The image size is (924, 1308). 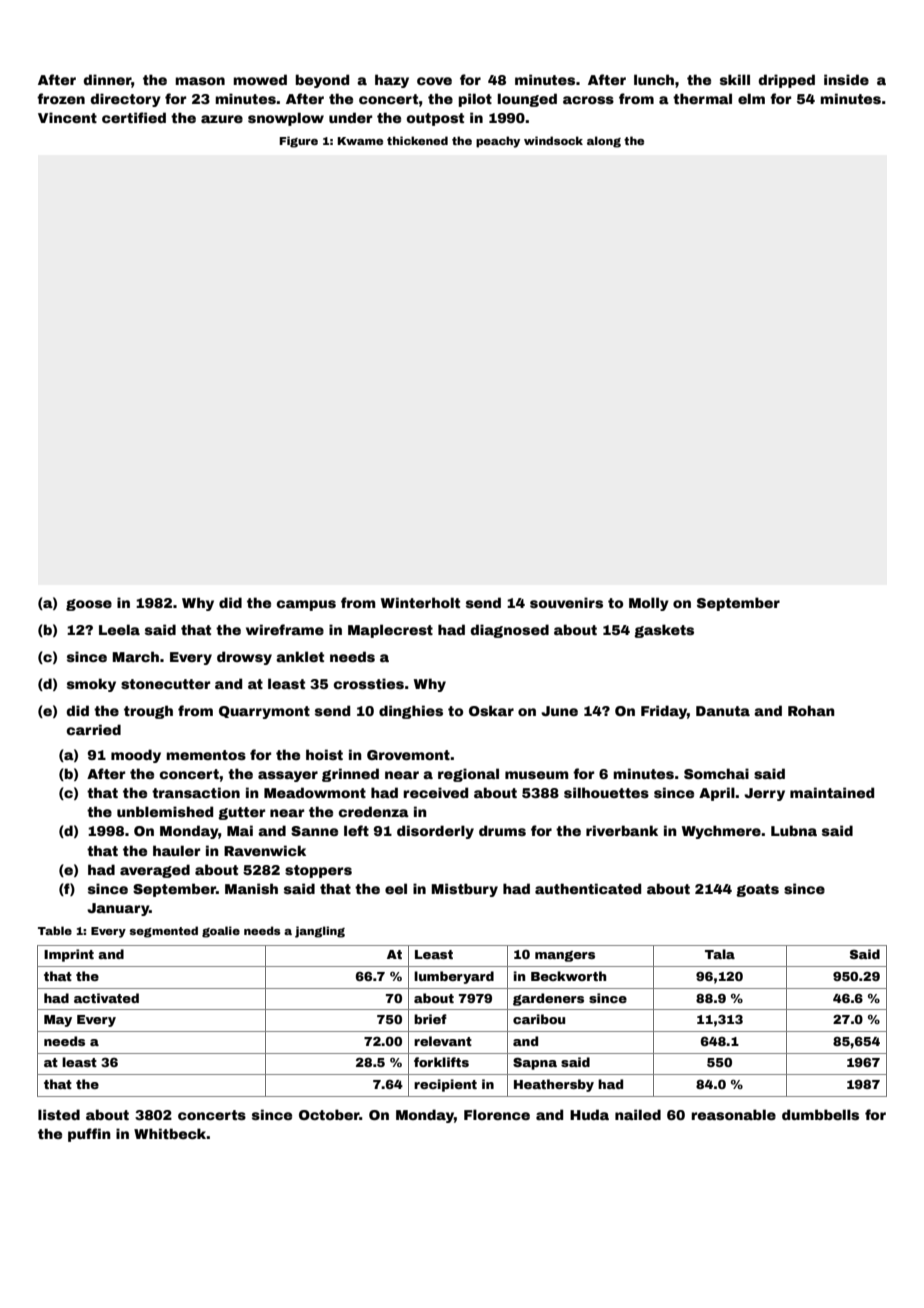 What do you see at coordinates (846, 79) in the document?
I see `inside` at bounding box center [846, 79].
